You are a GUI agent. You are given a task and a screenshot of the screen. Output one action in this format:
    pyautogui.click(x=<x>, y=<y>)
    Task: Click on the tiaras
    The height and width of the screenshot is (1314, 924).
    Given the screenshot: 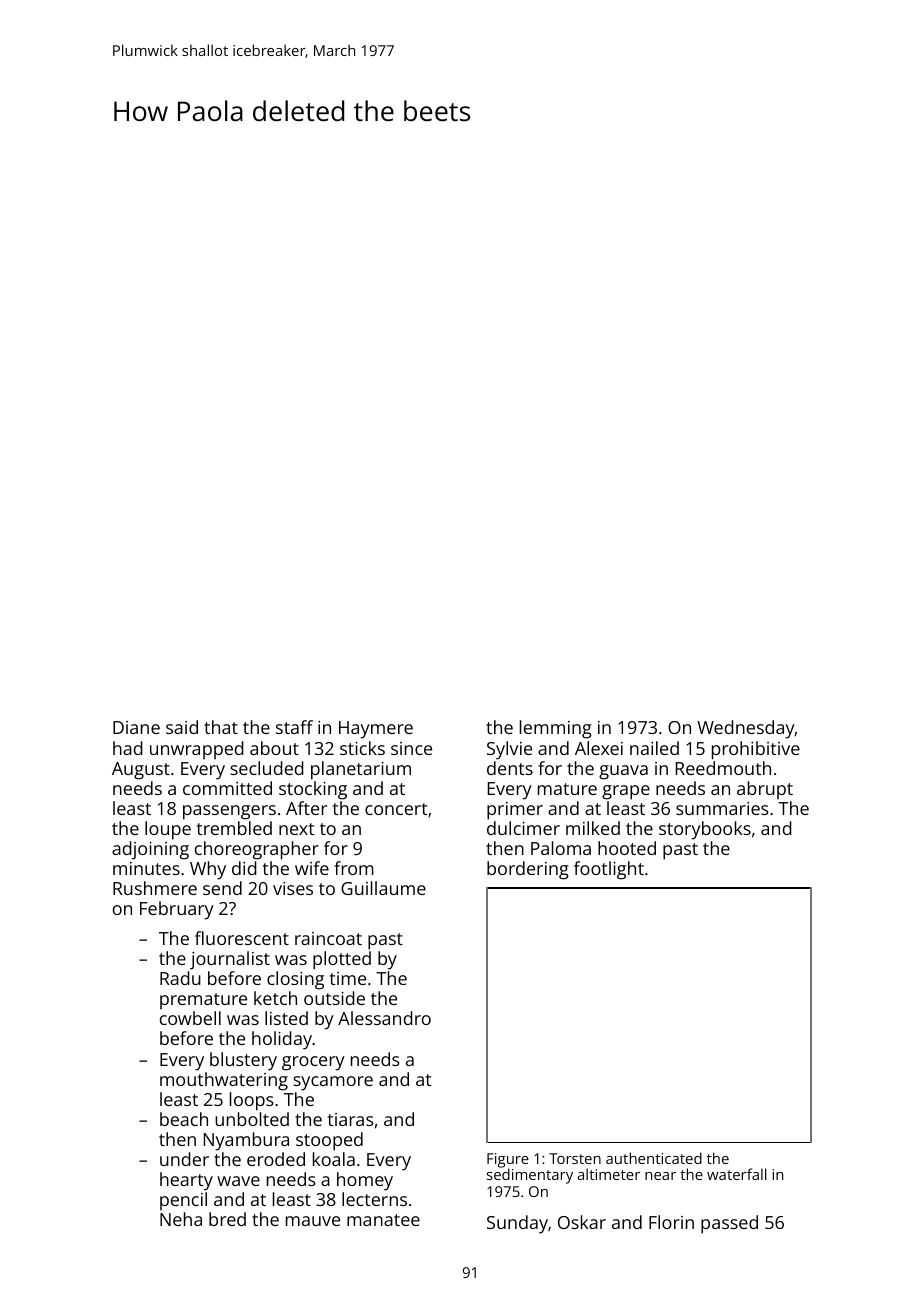 What is the action you would take?
    pyautogui.click(x=351, y=1119)
